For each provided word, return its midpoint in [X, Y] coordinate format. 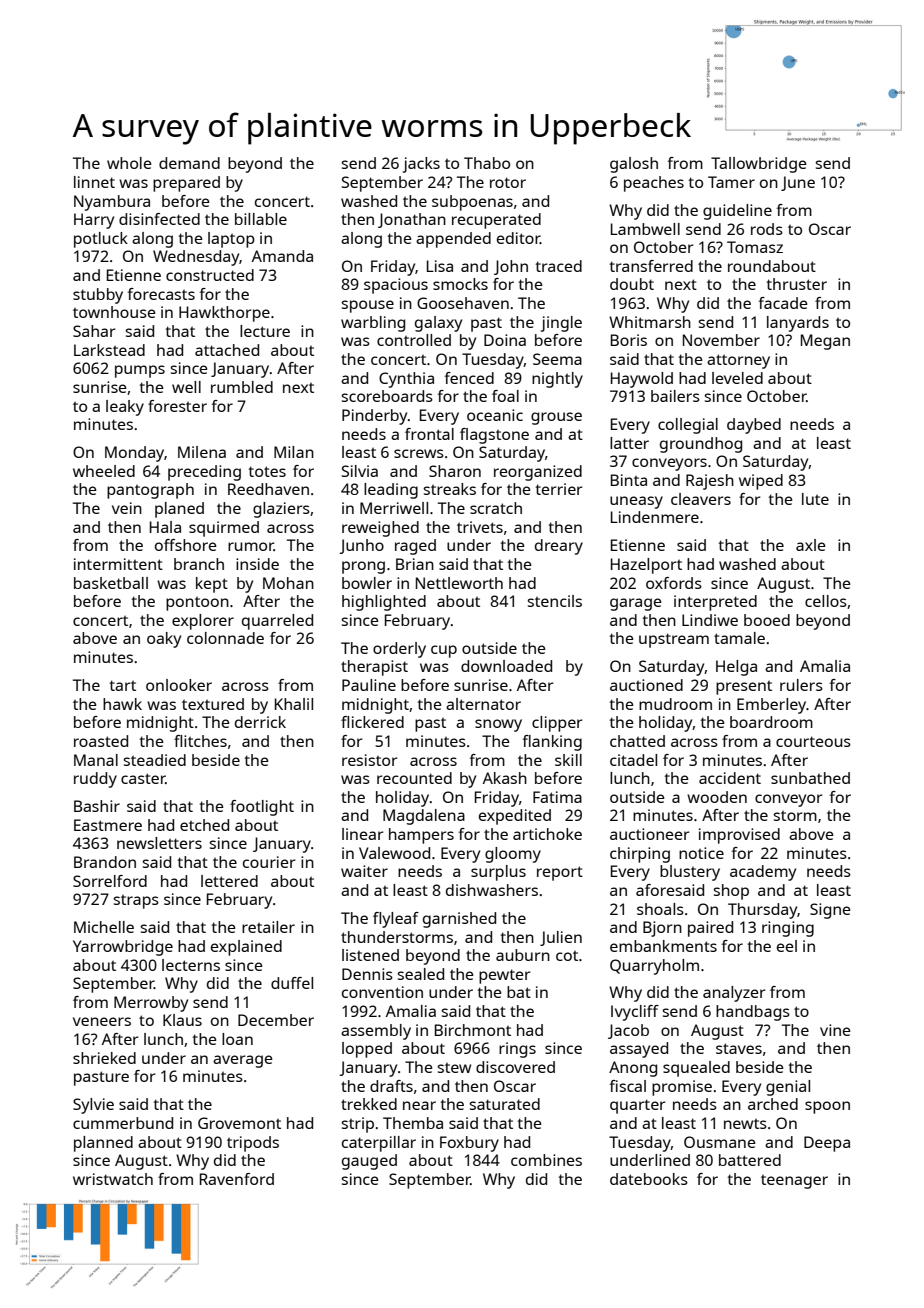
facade [783, 303]
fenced [469, 378]
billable [261, 219]
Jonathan [412, 220]
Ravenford [237, 1179]
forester [177, 406]
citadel [633, 760]
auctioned [646, 685]
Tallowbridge [759, 165]
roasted [101, 741]
